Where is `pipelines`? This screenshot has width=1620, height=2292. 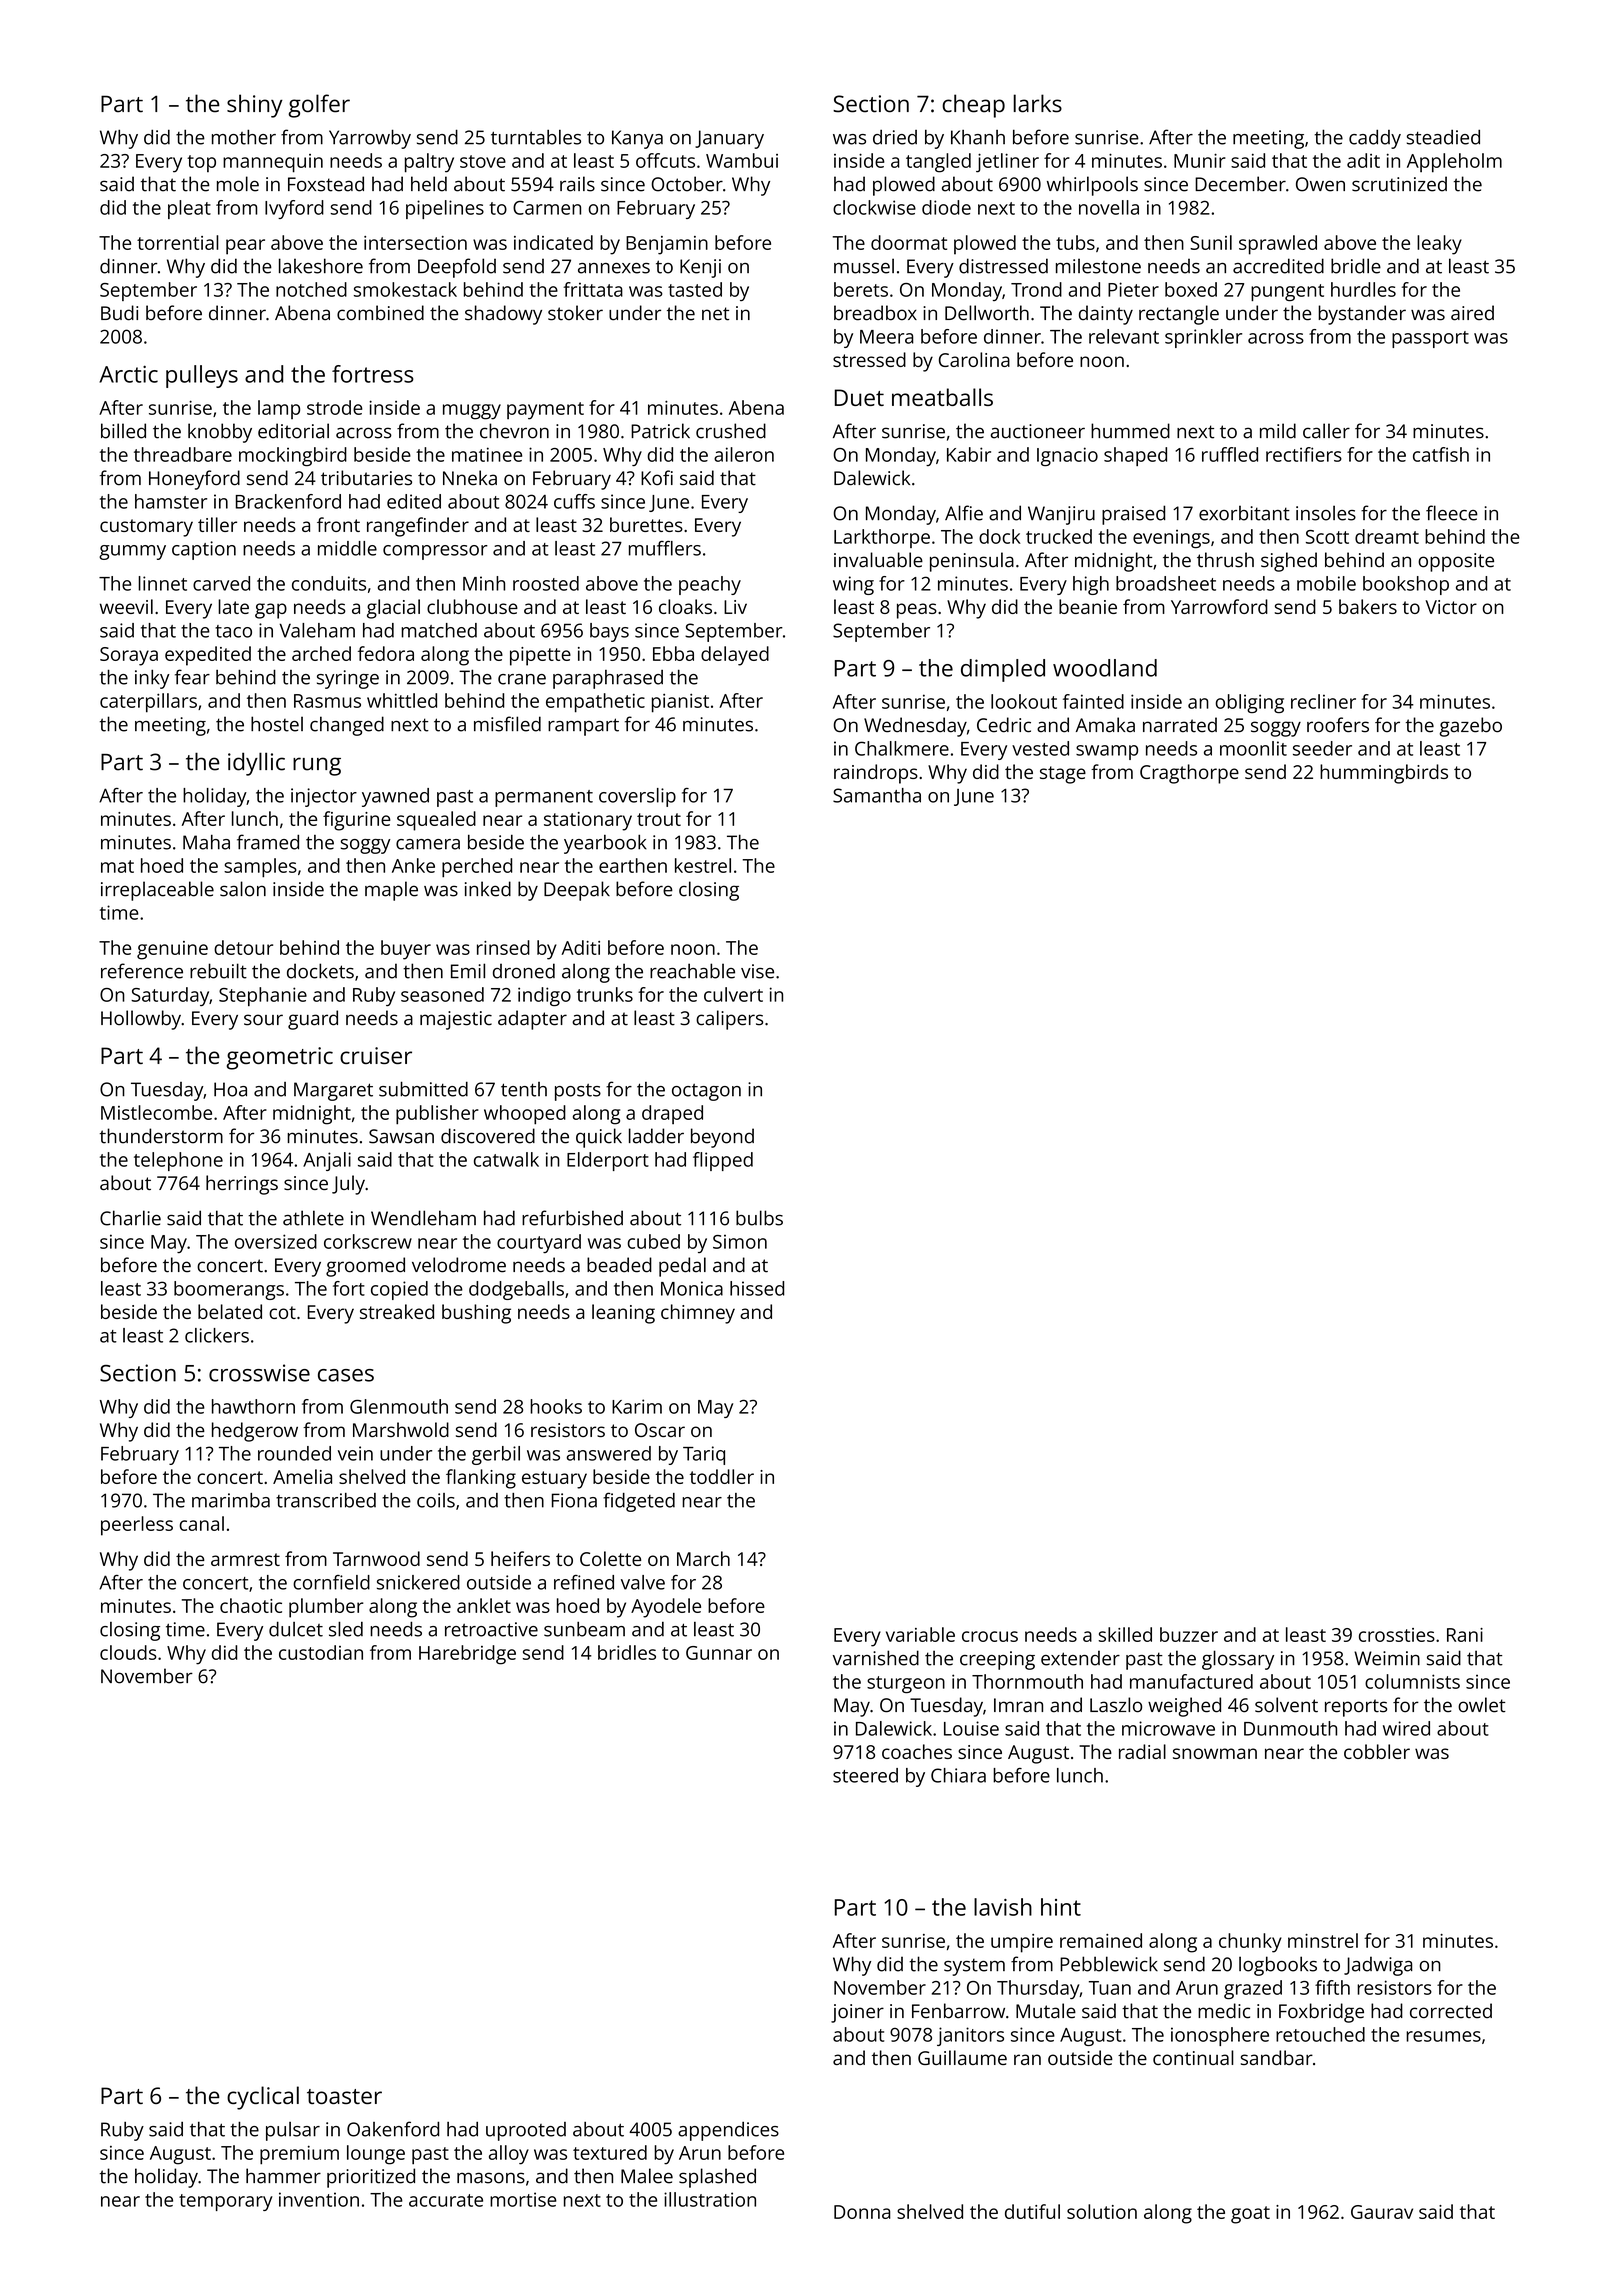
pipelines is located at coordinates (445, 209).
